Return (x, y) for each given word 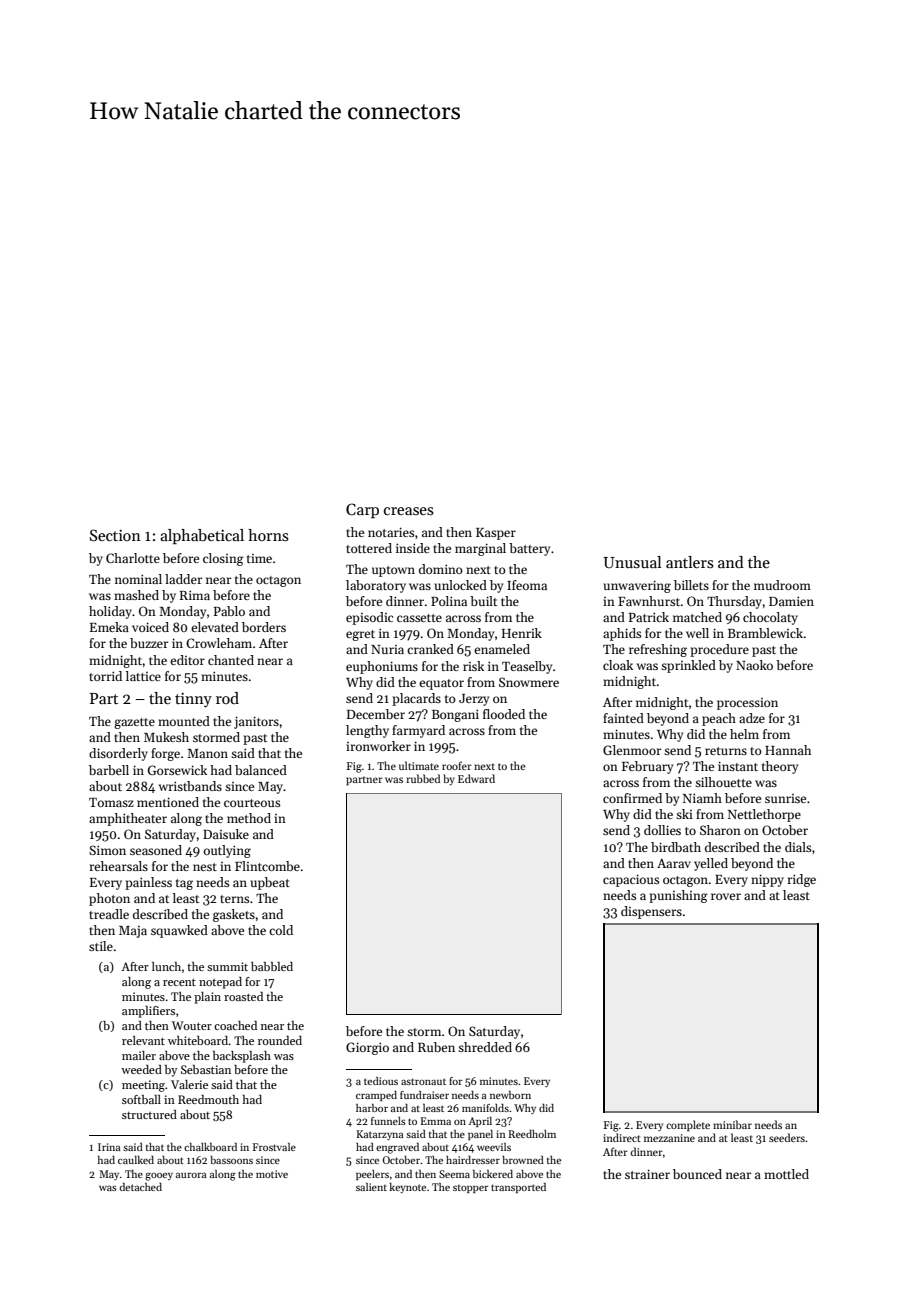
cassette (419, 618)
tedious (381, 1081)
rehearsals (119, 866)
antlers (690, 562)
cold (281, 930)
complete (688, 1126)
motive (272, 1174)
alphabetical (202, 536)
